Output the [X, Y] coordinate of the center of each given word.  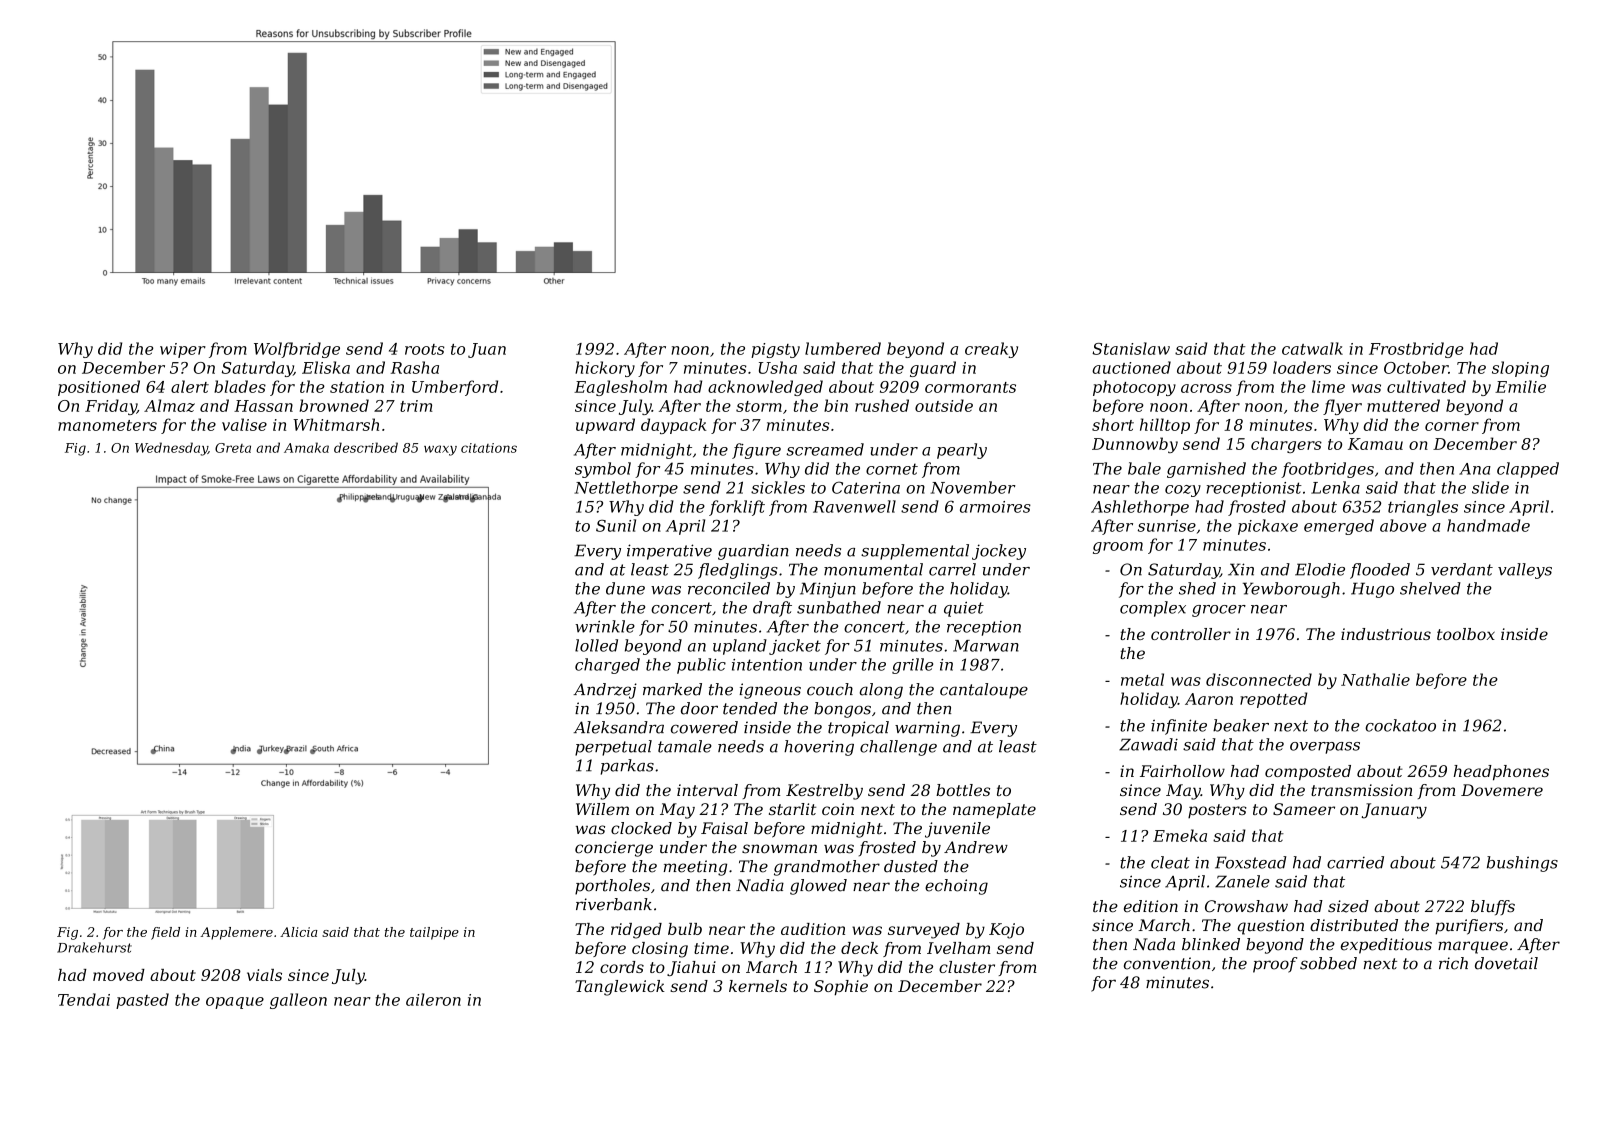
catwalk [1312, 348]
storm [759, 406]
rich [1453, 963]
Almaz [169, 405]
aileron [433, 999]
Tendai [84, 999]
